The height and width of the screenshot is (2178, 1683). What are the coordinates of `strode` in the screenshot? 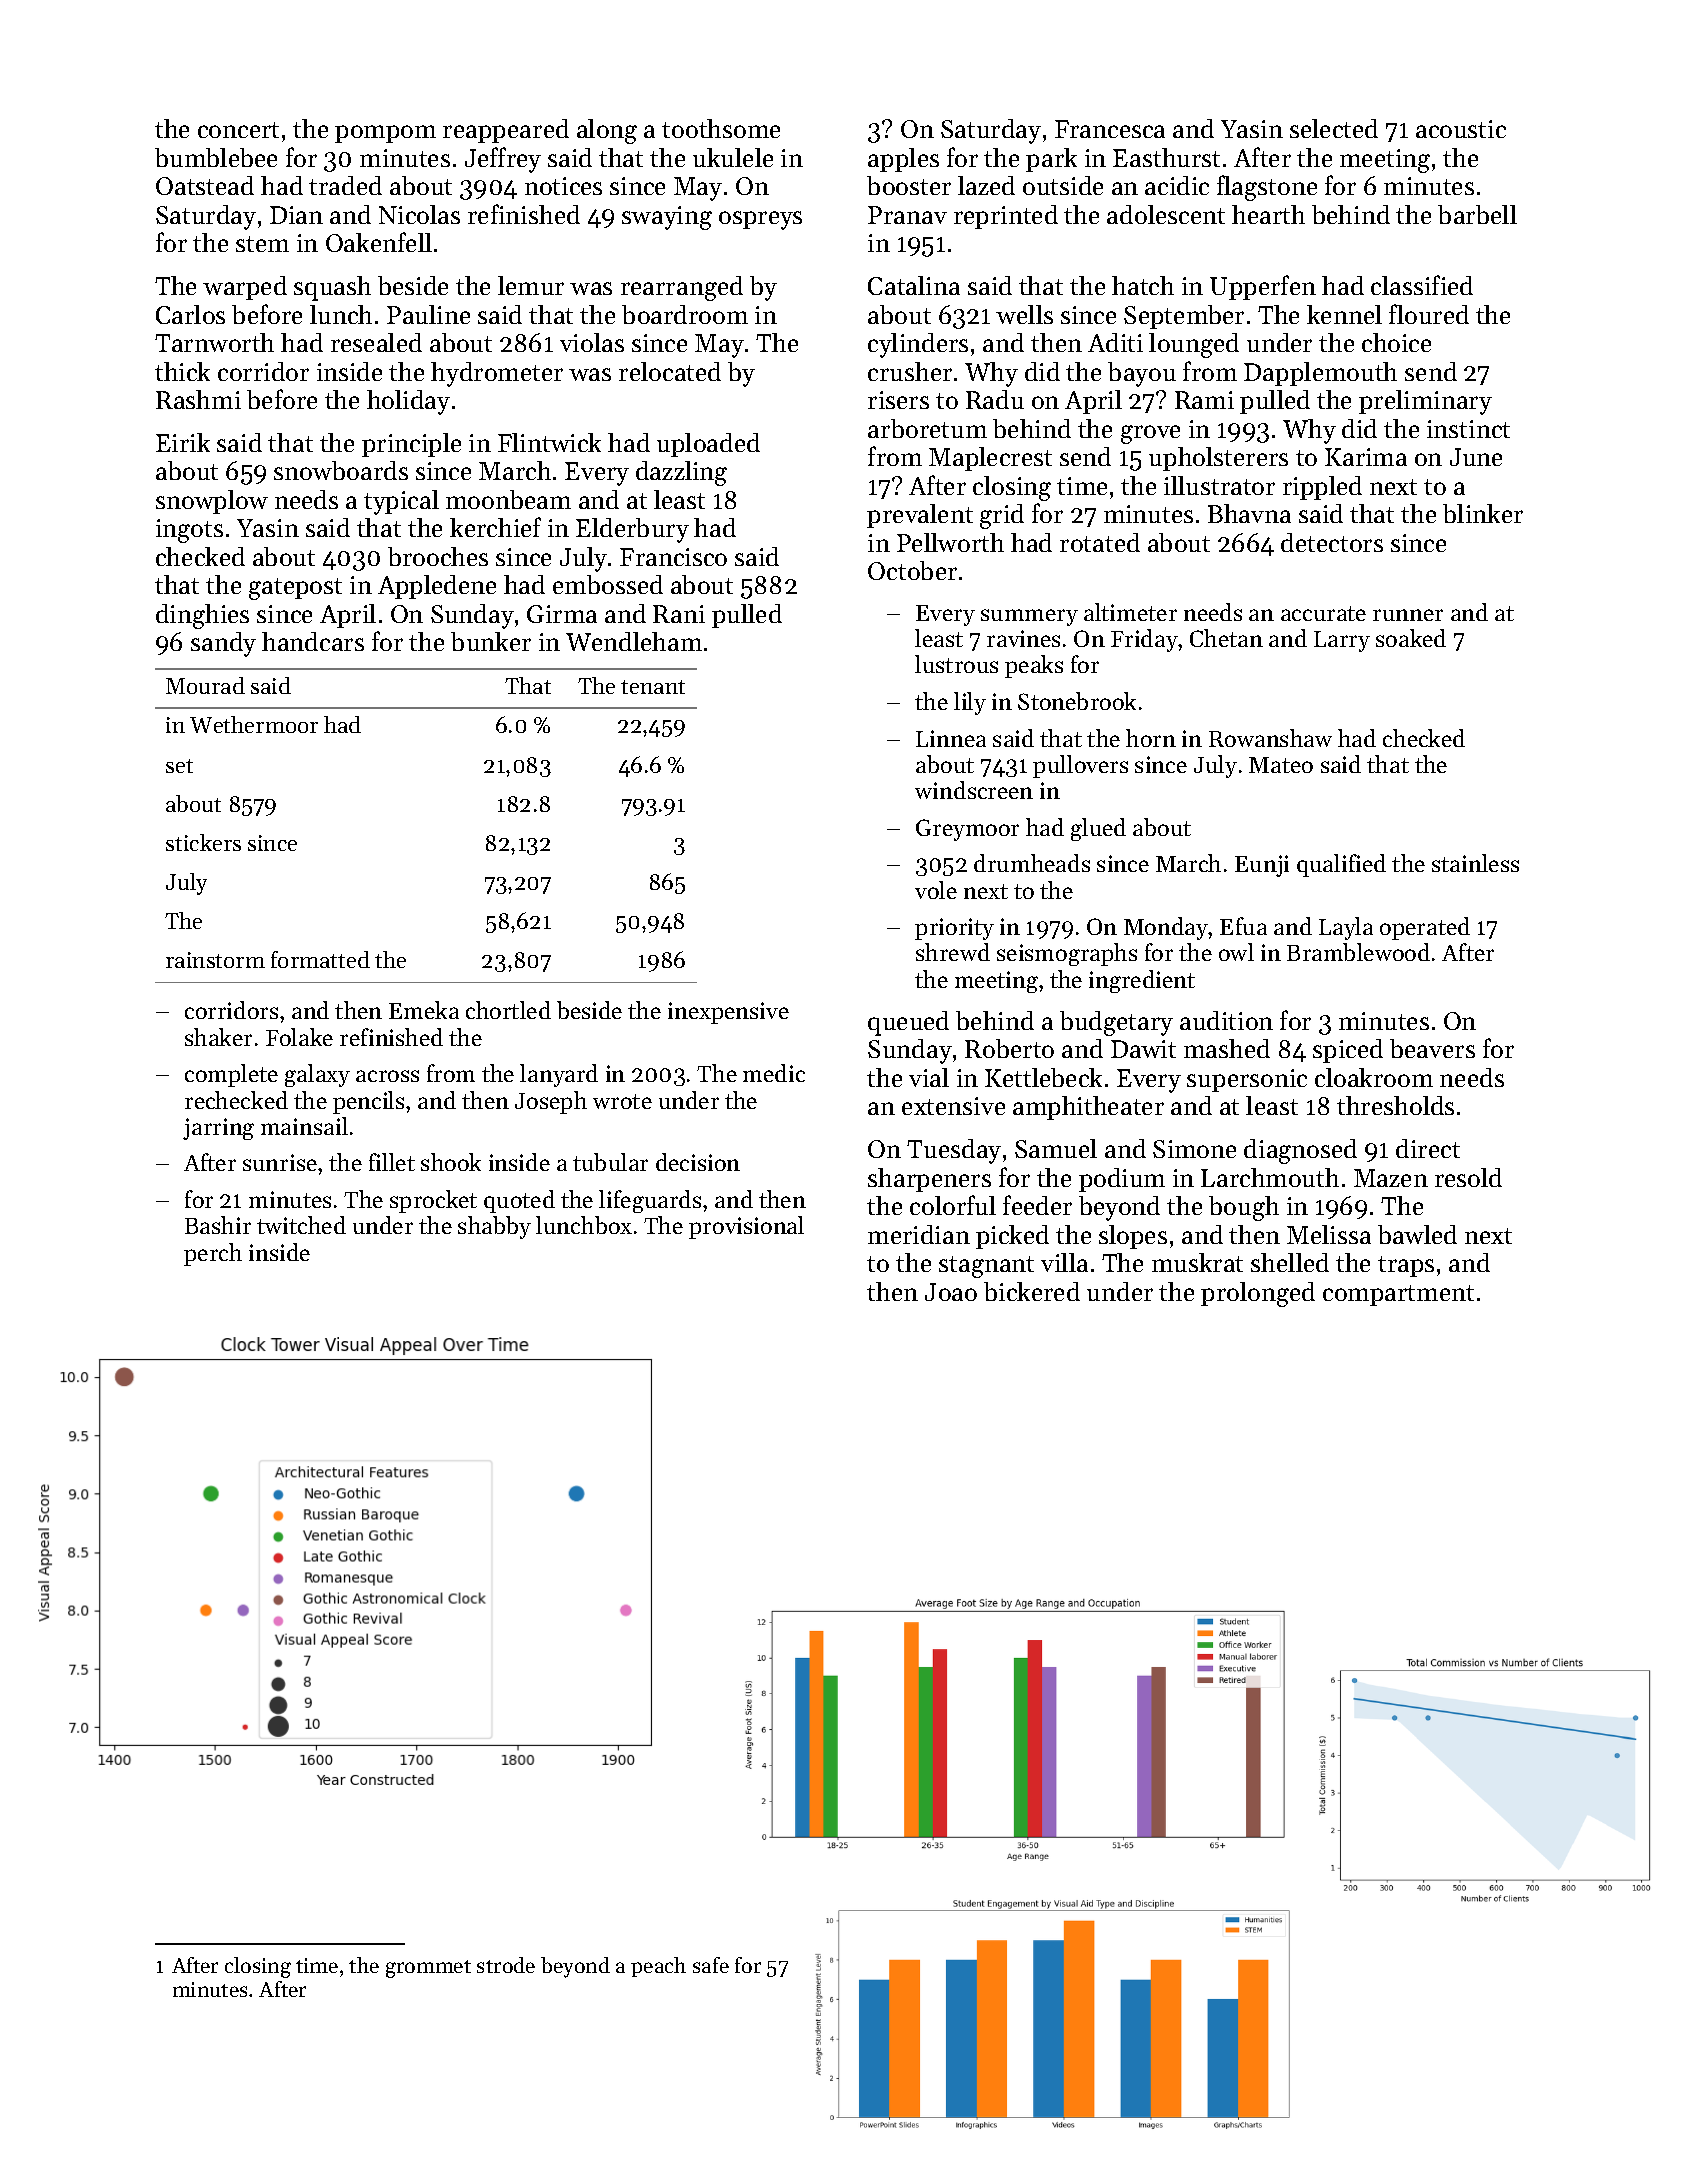 It's located at (506, 1965).
